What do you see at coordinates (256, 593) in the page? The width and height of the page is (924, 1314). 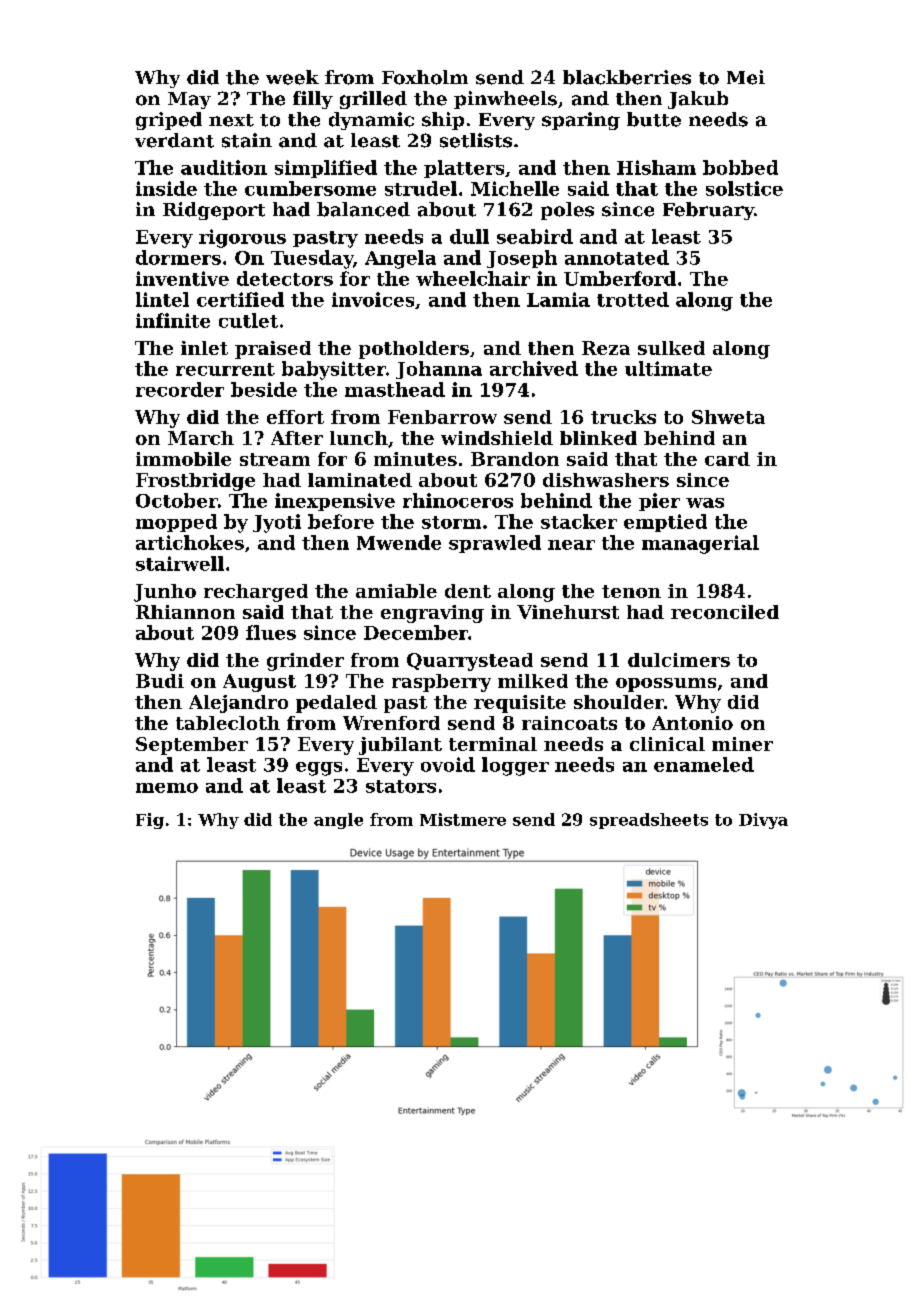 I see `recharged` at bounding box center [256, 593].
